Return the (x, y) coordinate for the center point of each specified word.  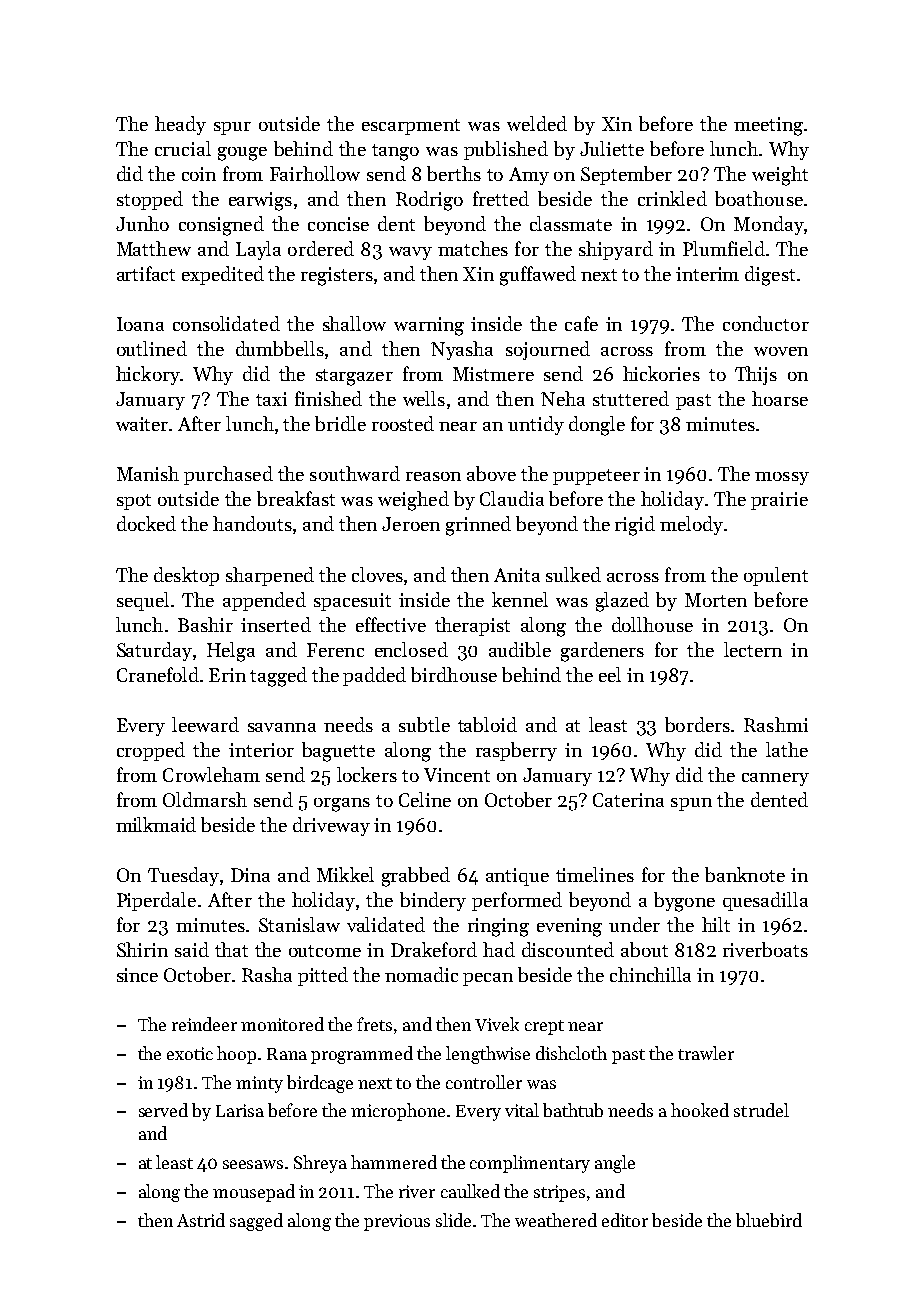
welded (537, 123)
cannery (775, 779)
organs (342, 805)
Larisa (240, 1110)
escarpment (411, 127)
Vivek (497, 1024)
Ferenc (335, 650)
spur (232, 128)
